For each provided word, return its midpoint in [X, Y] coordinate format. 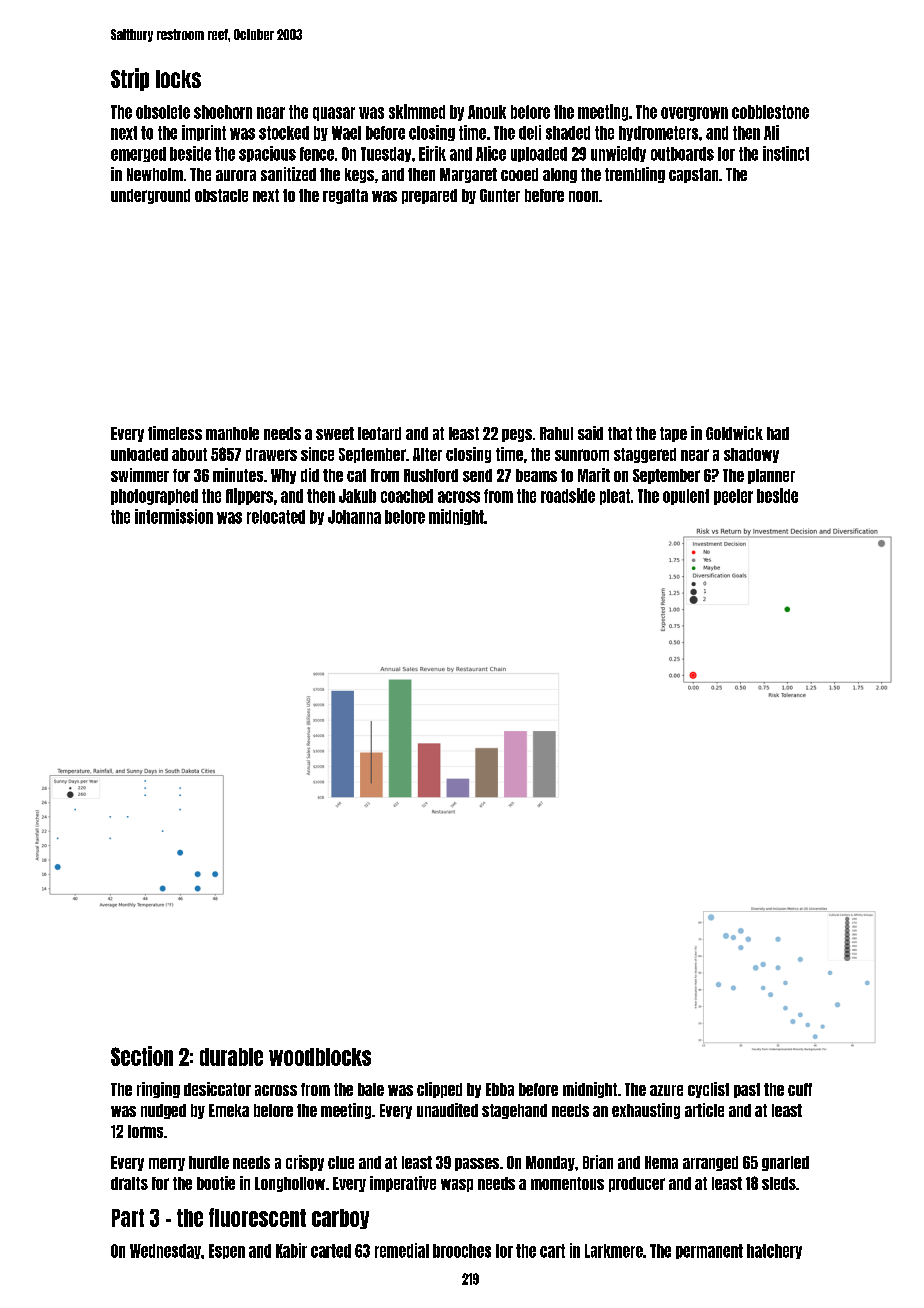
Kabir [291, 1250]
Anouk [487, 112]
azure [666, 1090]
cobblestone [770, 112]
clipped [439, 1090]
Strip [130, 79]
